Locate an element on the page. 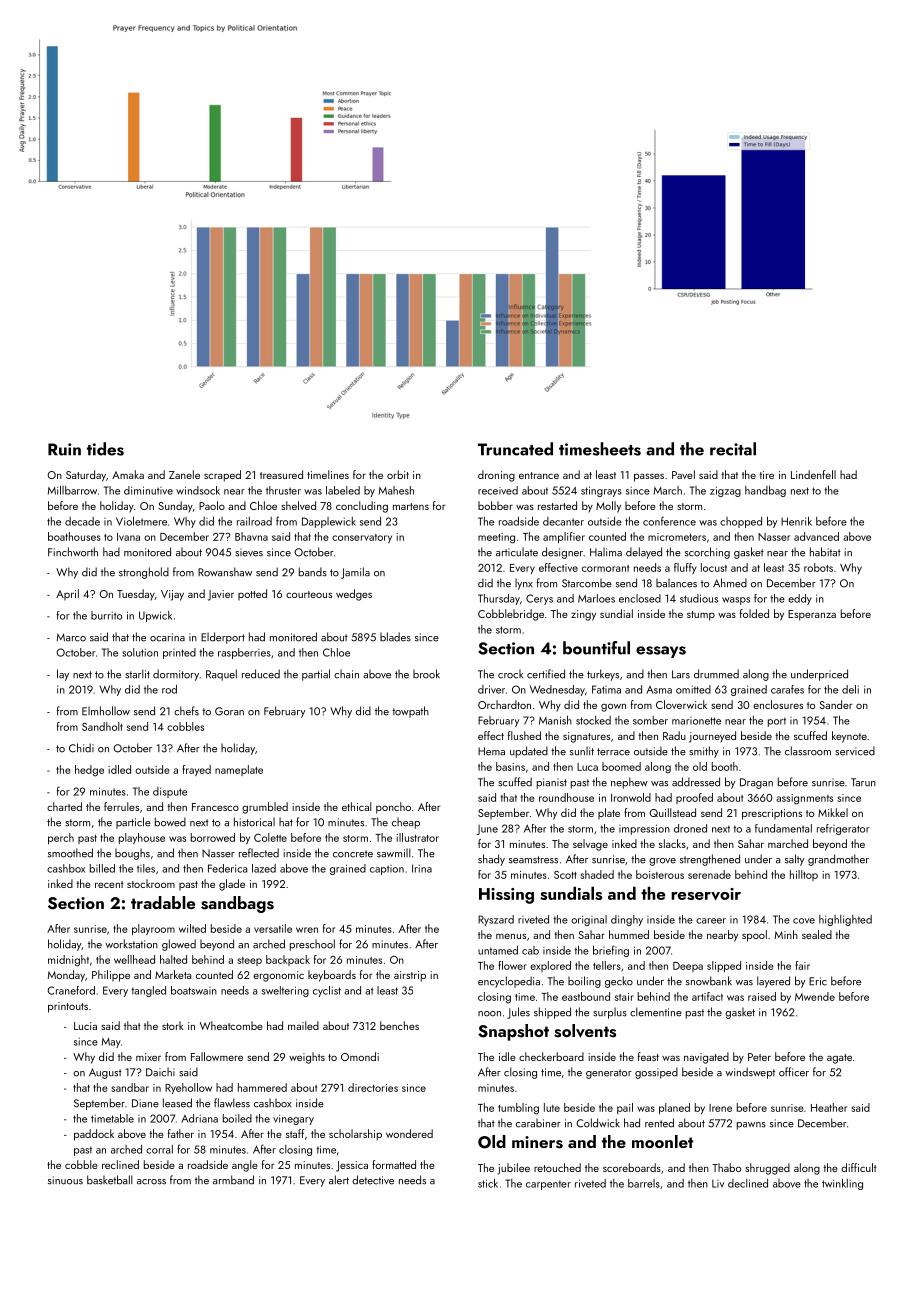 This page has height=1308, width=924. robots is located at coordinates (818, 567).
